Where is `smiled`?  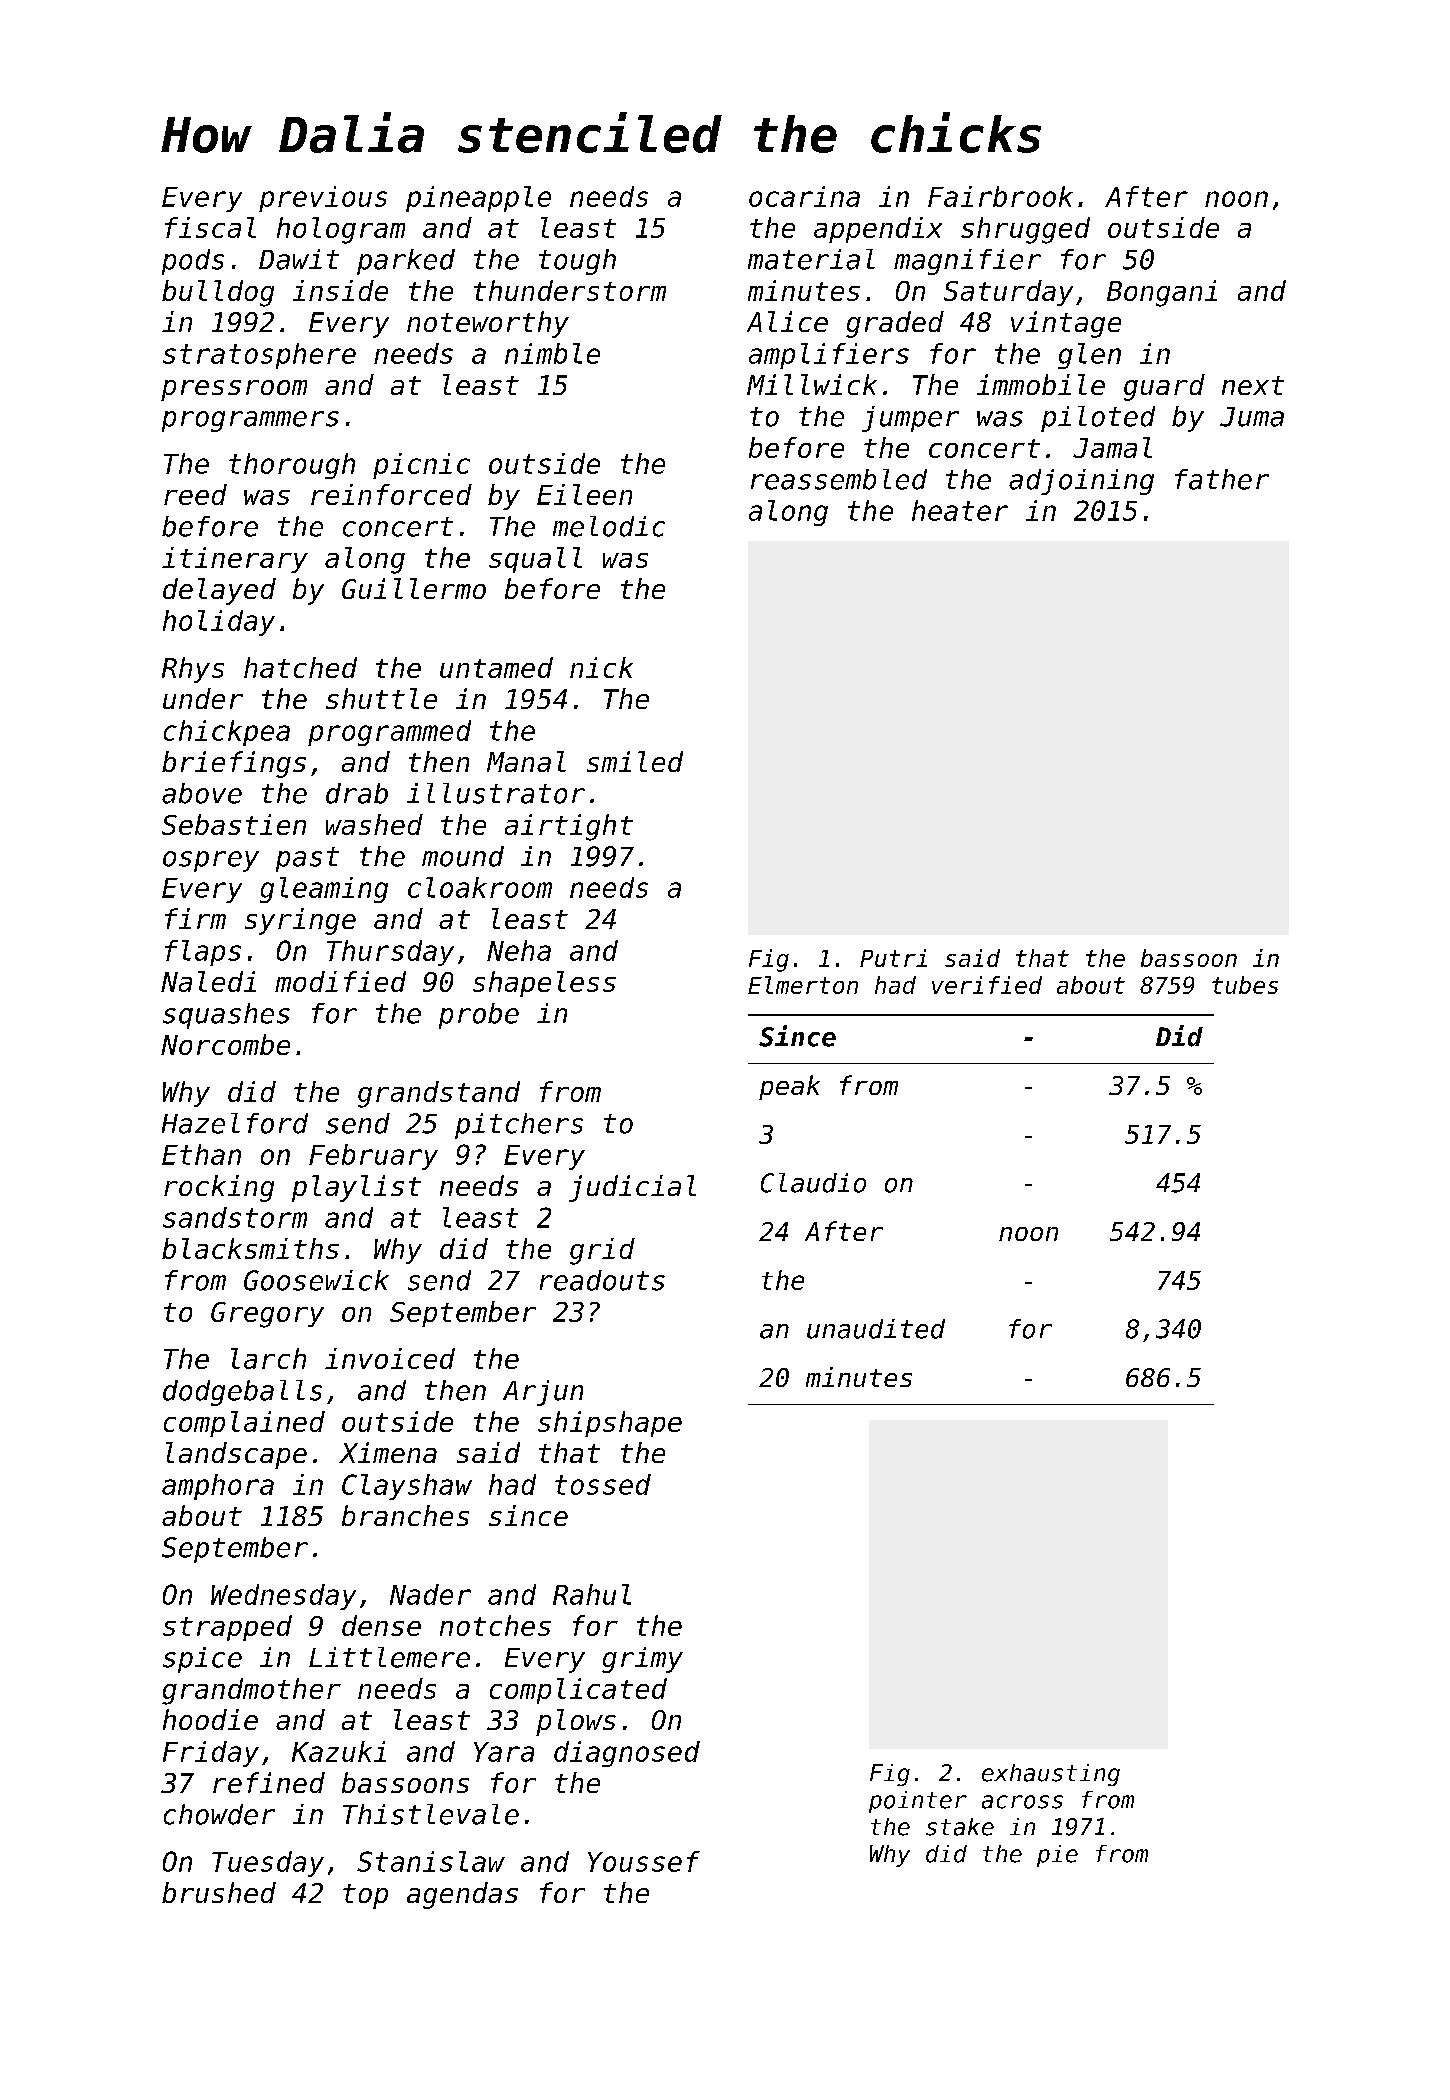 smiled is located at coordinates (635, 761).
